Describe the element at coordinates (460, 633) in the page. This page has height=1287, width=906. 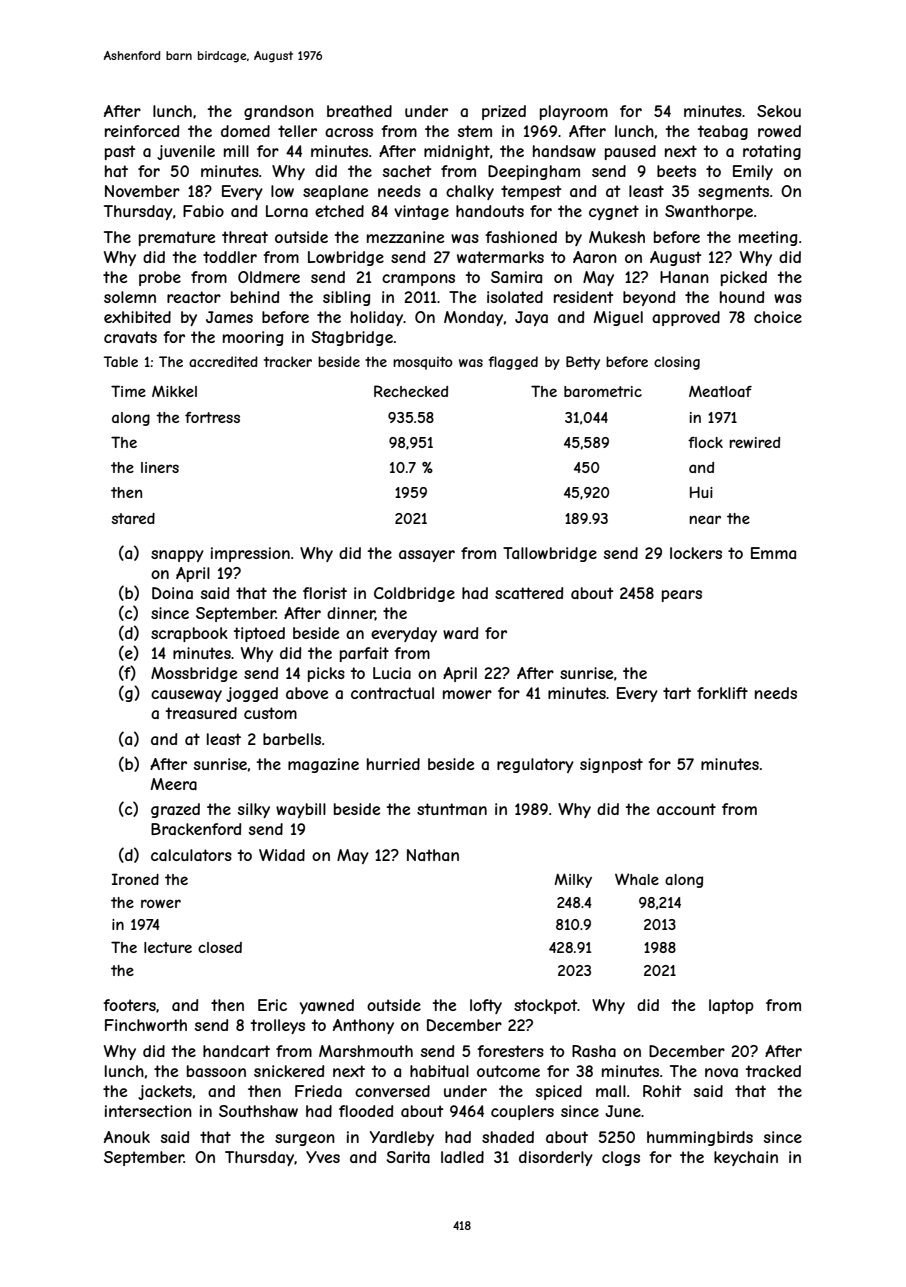
I see `ward` at that location.
